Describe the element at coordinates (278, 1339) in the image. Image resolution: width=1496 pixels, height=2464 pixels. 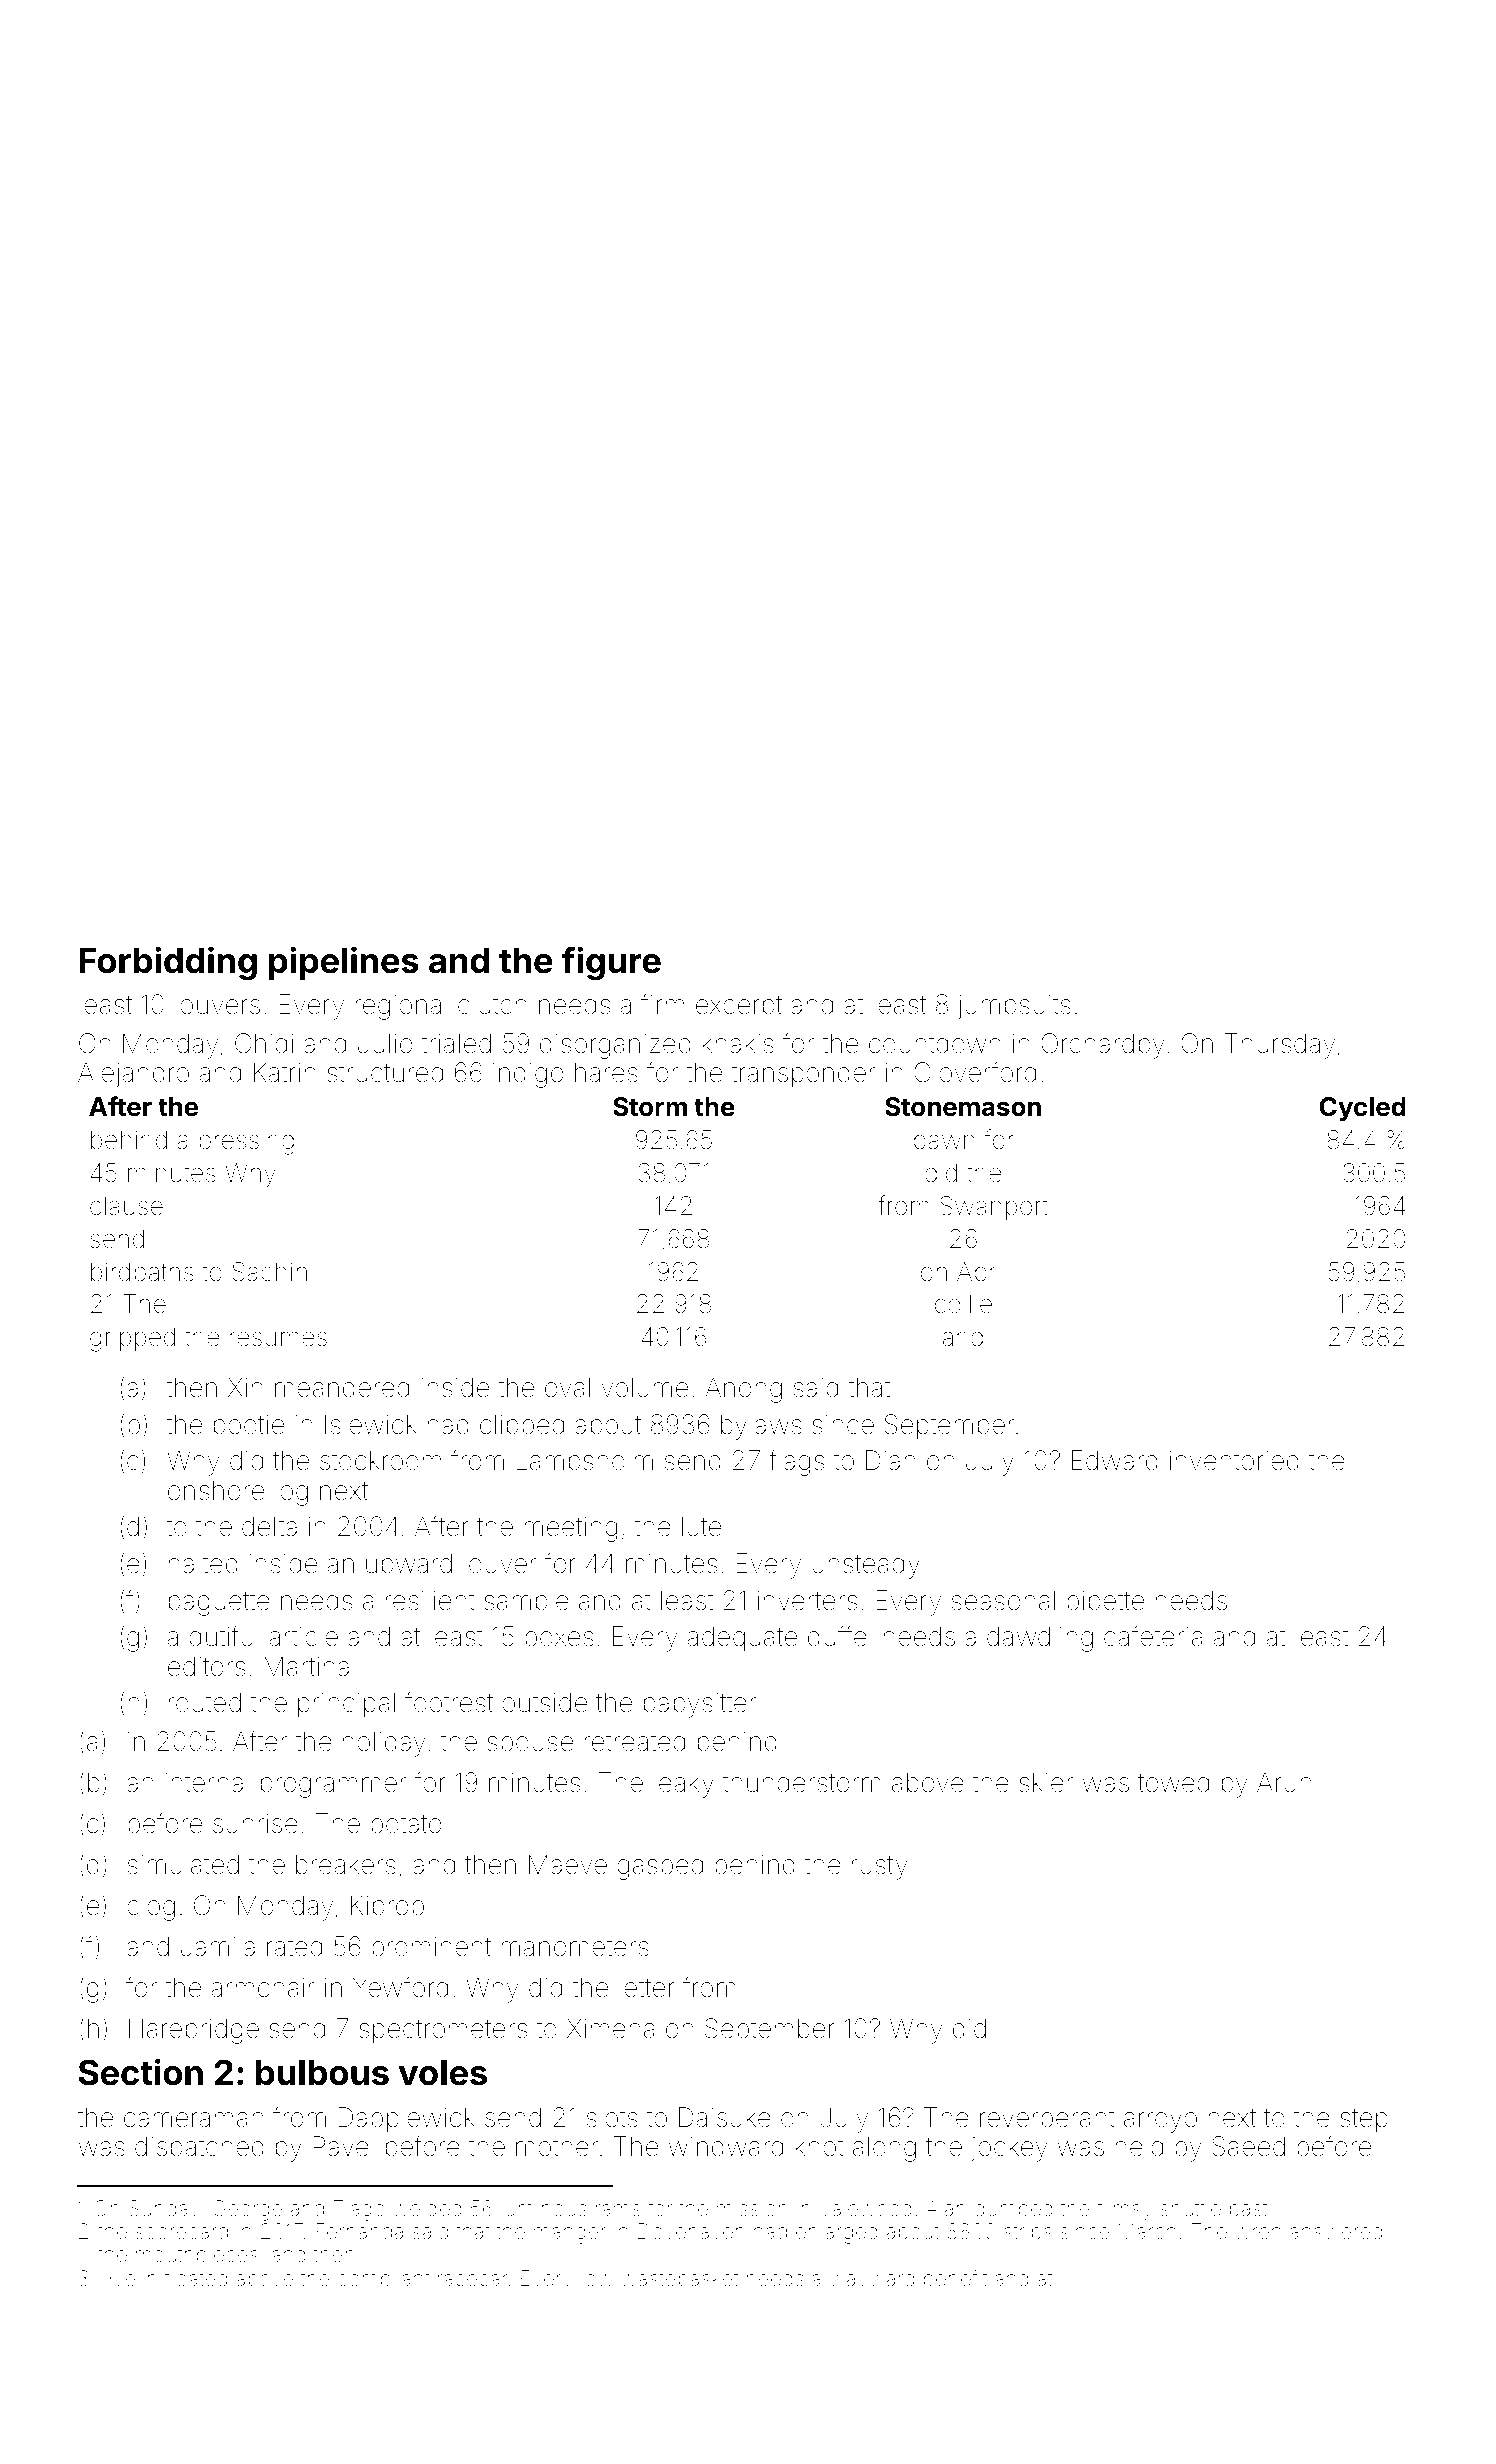
I see `resumes` at that location.
